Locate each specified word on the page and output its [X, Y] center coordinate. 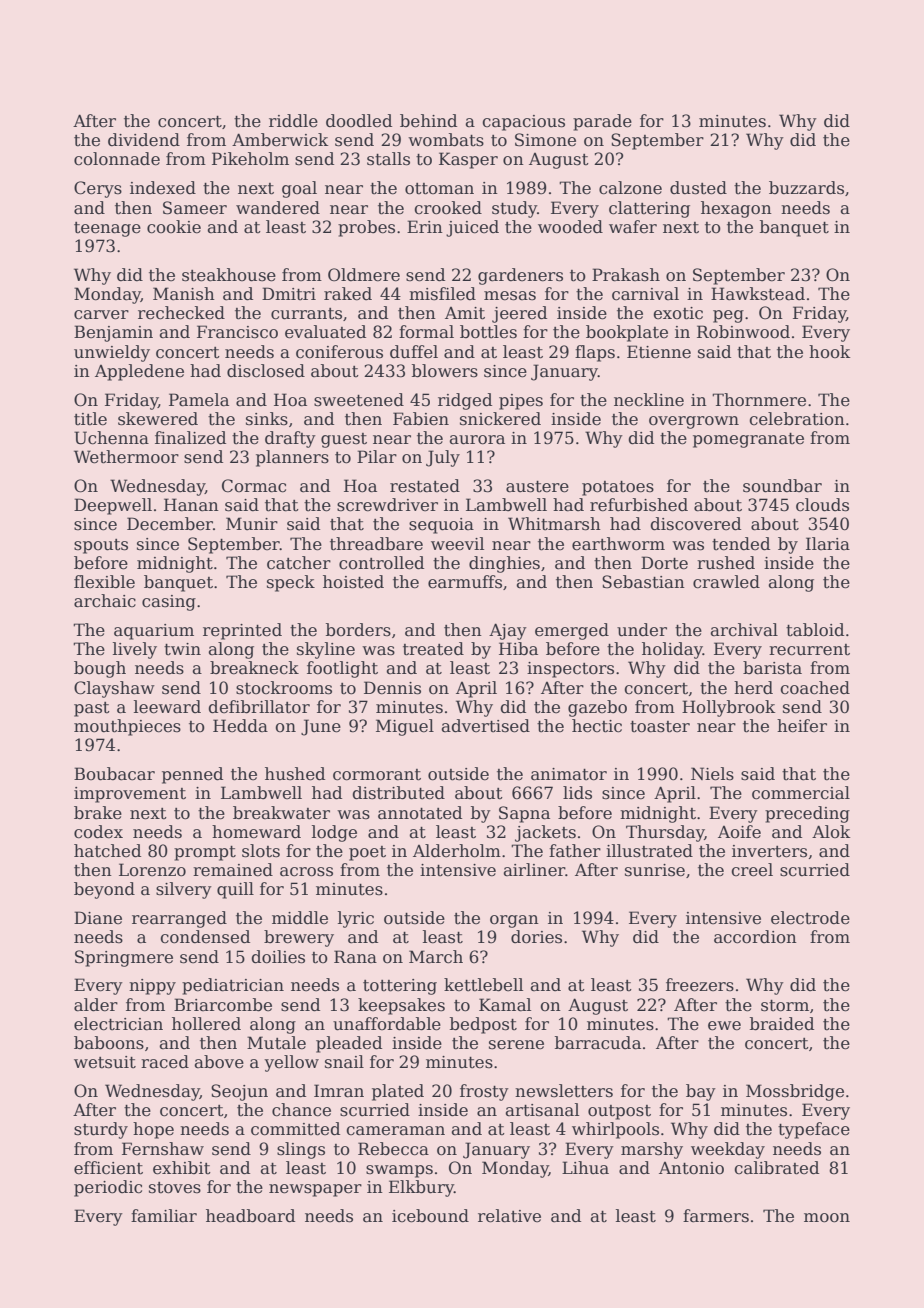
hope [153, 1130]
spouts [101, 546]
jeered [519, 314]
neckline [649, 400]
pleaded [349, 1044]
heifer [802, 726]
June [321, 727]
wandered [278, 208]
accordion [755, 937]
